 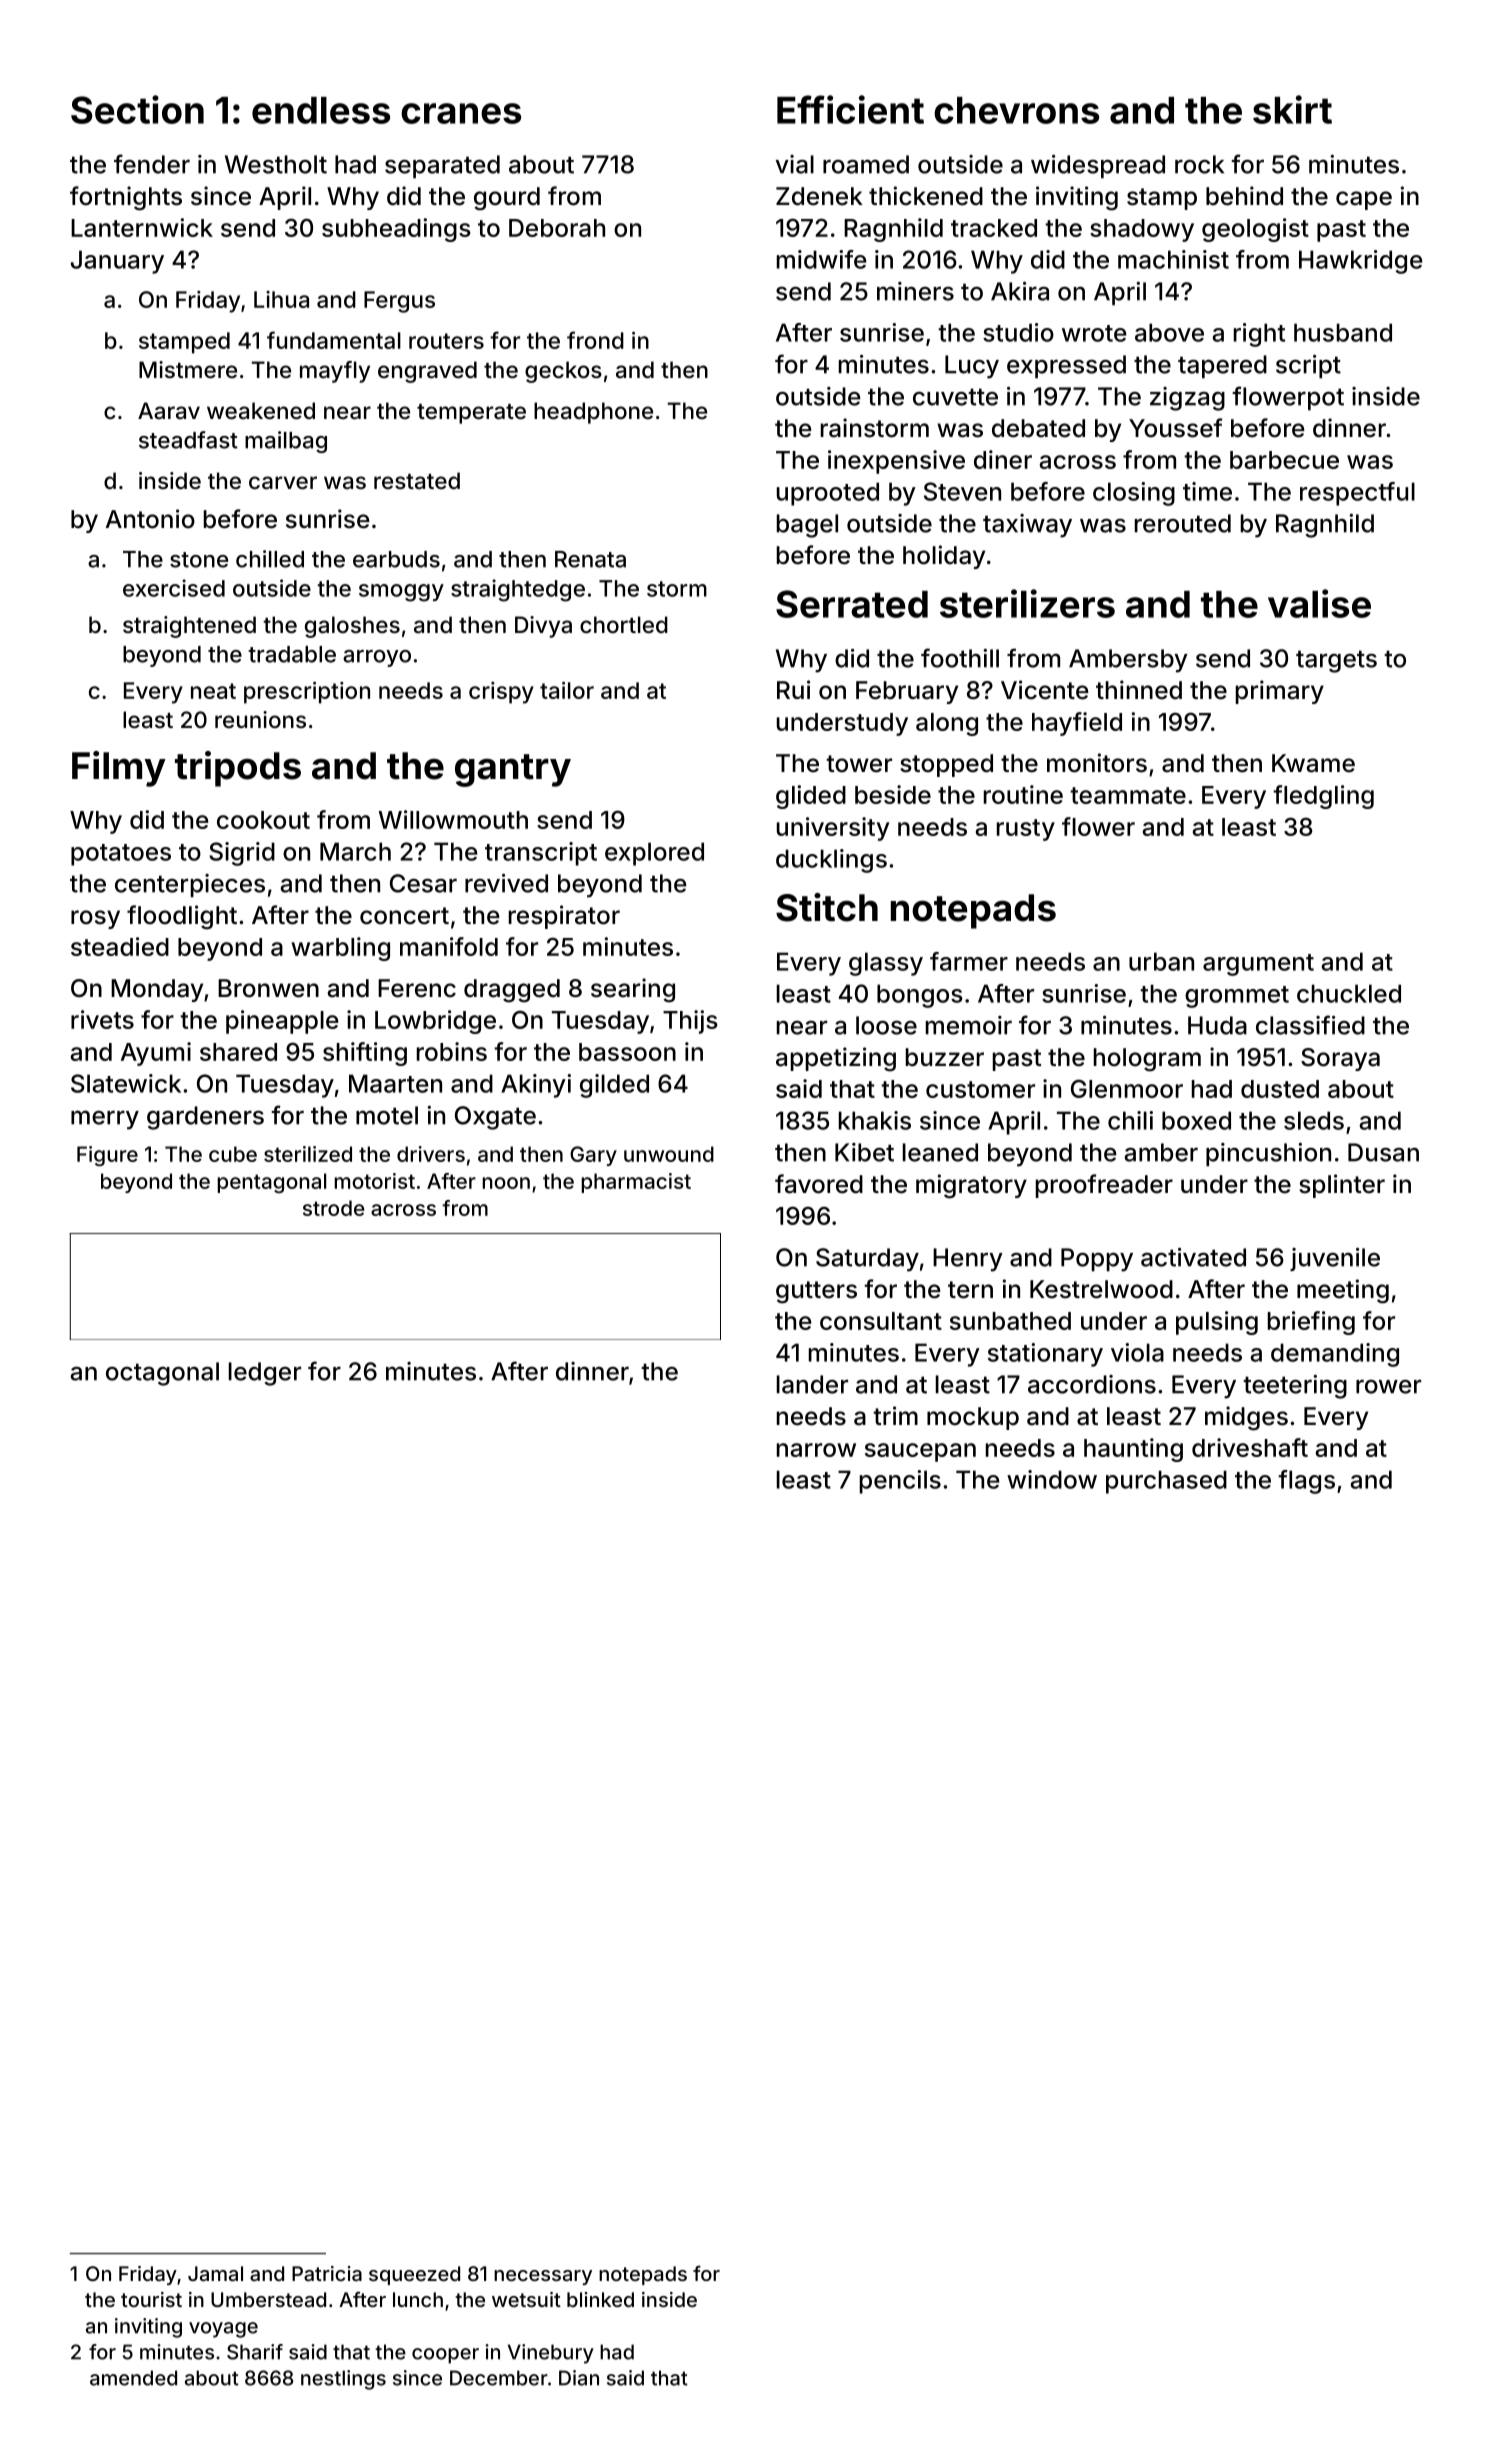 I want to click on January, so click(x=117, y=262).
